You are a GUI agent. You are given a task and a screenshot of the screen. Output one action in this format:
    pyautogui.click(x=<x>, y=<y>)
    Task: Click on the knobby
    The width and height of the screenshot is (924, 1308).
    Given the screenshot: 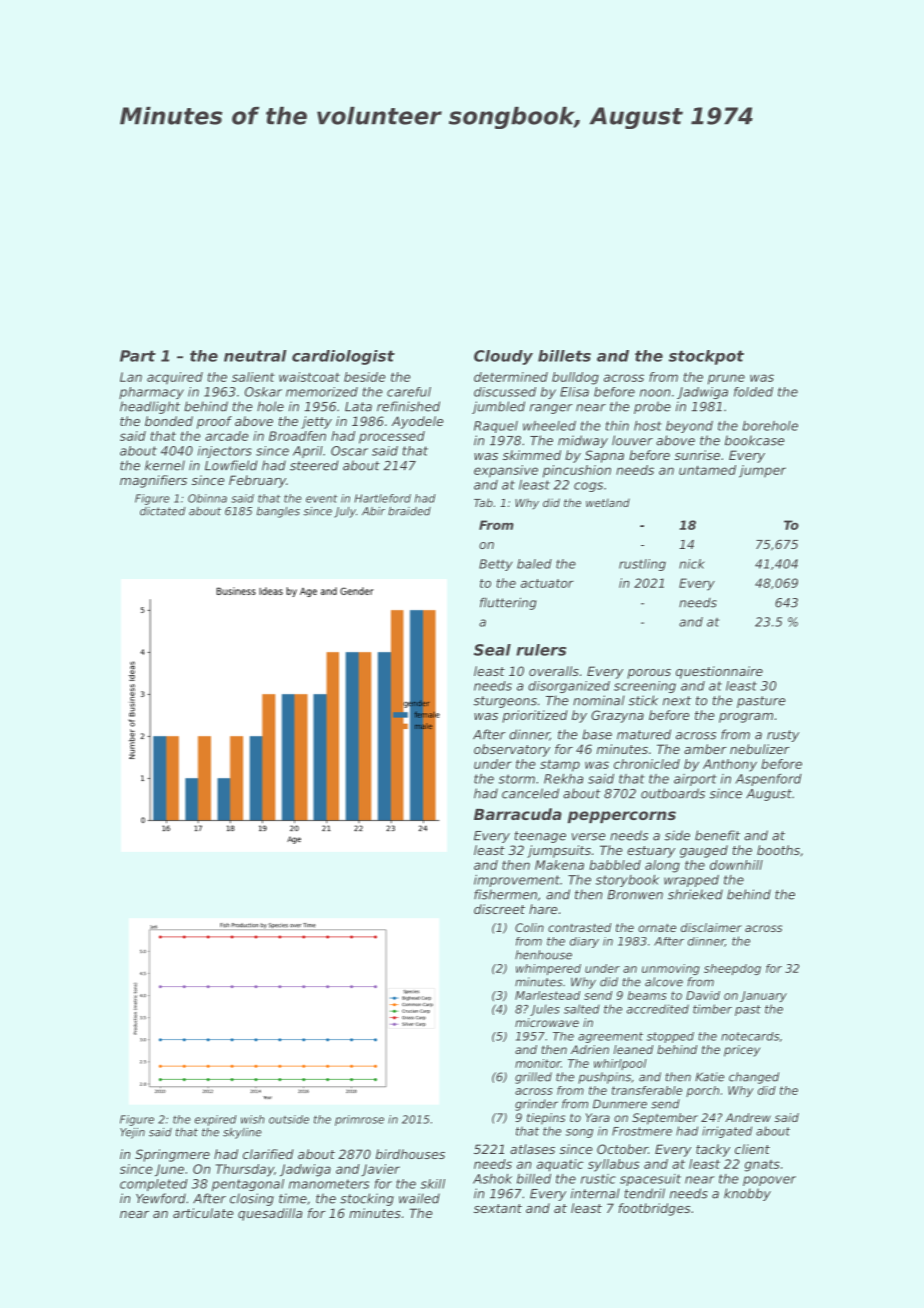 What is the action you would take?
    pyautogui.click(x=747, y=1194)
